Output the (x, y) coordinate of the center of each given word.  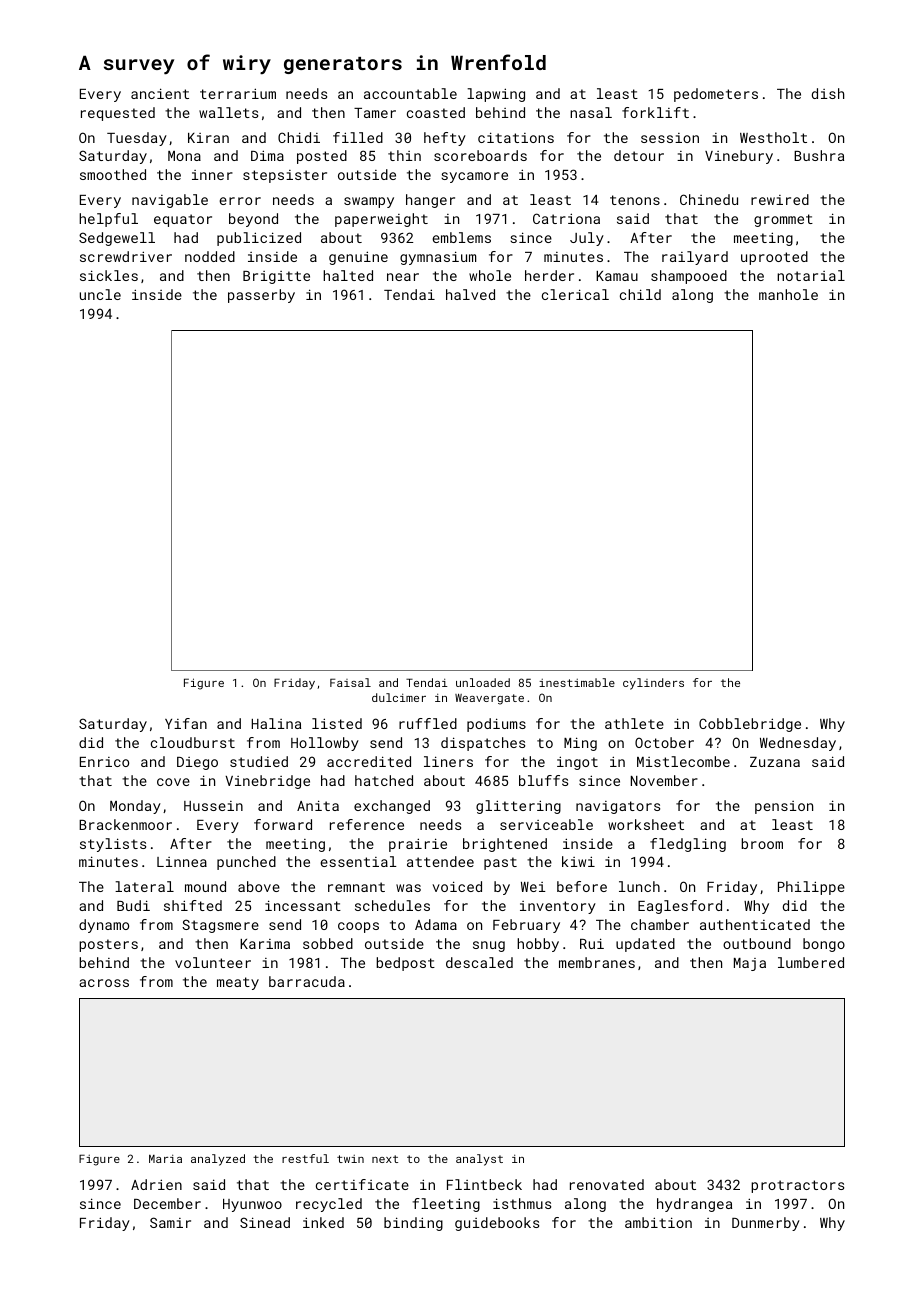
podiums (496, 725)
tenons (635, 200)
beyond (253, 220)
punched (246, 863)
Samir (170, 1222)
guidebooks (497, 1224)
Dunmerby (766, 1224)
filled (358, 137)
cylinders (653, 684)
